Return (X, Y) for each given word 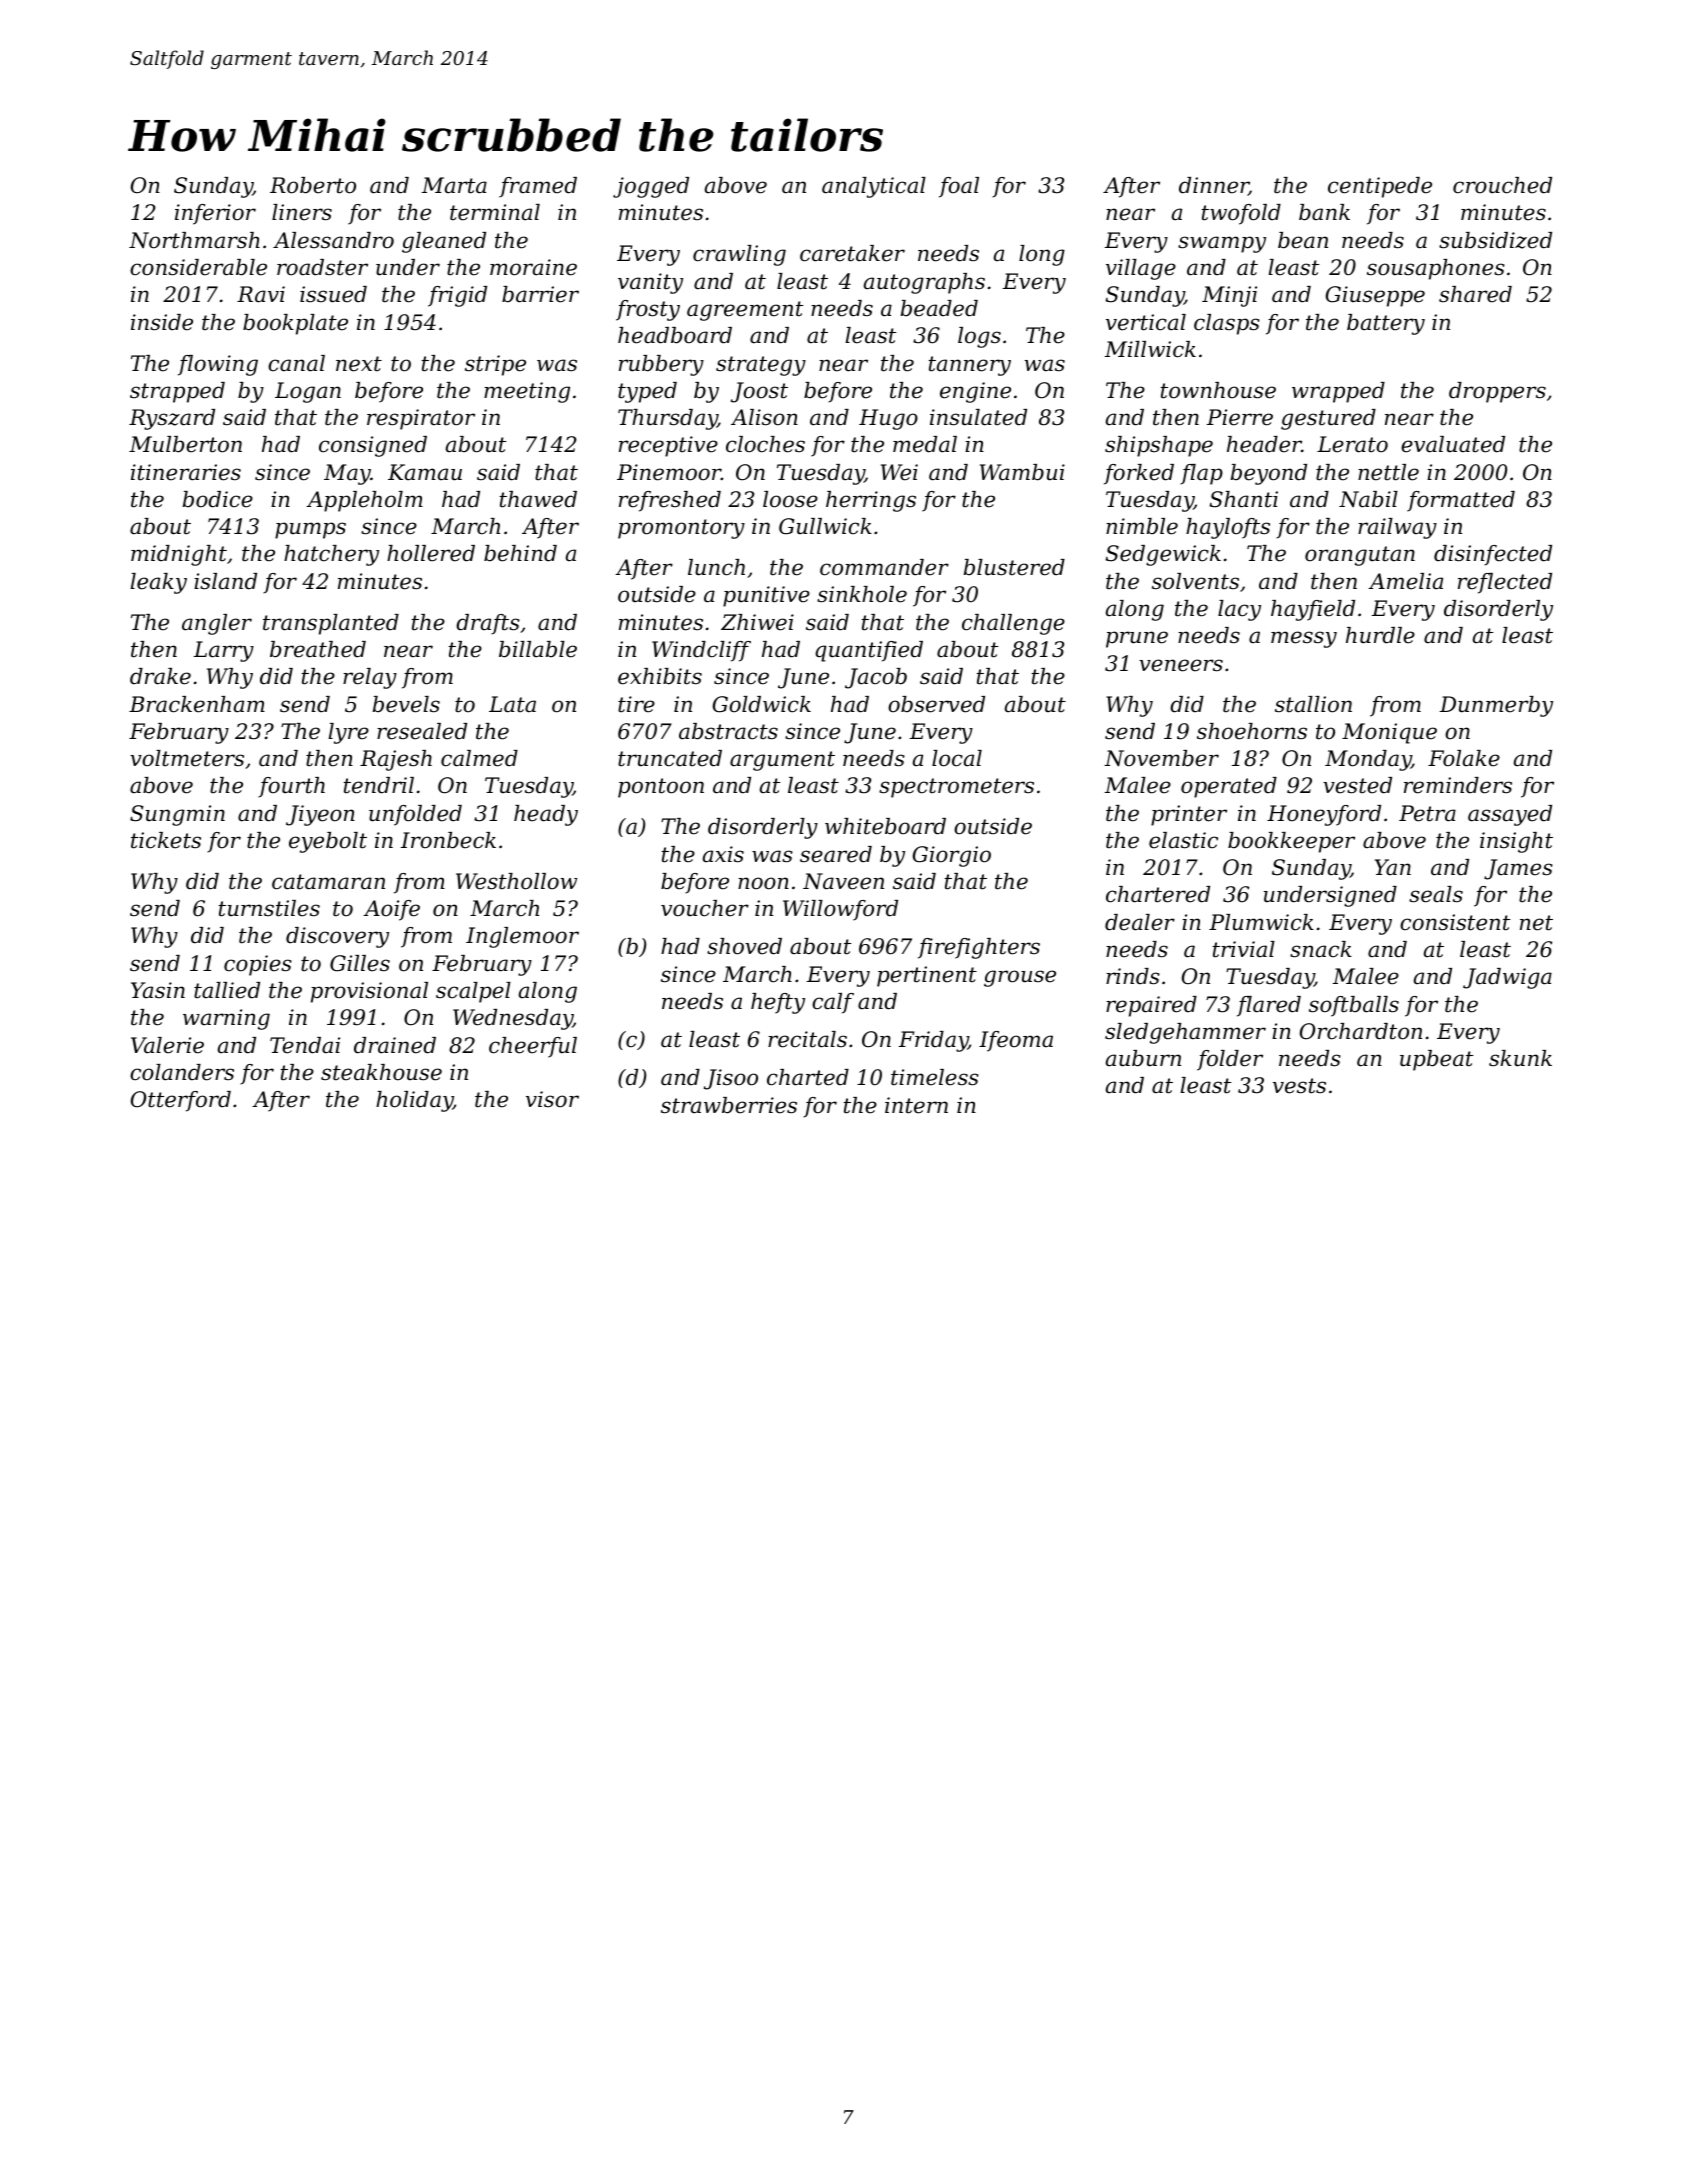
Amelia (1405, 581)
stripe (495, 365)
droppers (1497, 392)
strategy (761, 366)
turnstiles (269, 908)
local (957, 758)
